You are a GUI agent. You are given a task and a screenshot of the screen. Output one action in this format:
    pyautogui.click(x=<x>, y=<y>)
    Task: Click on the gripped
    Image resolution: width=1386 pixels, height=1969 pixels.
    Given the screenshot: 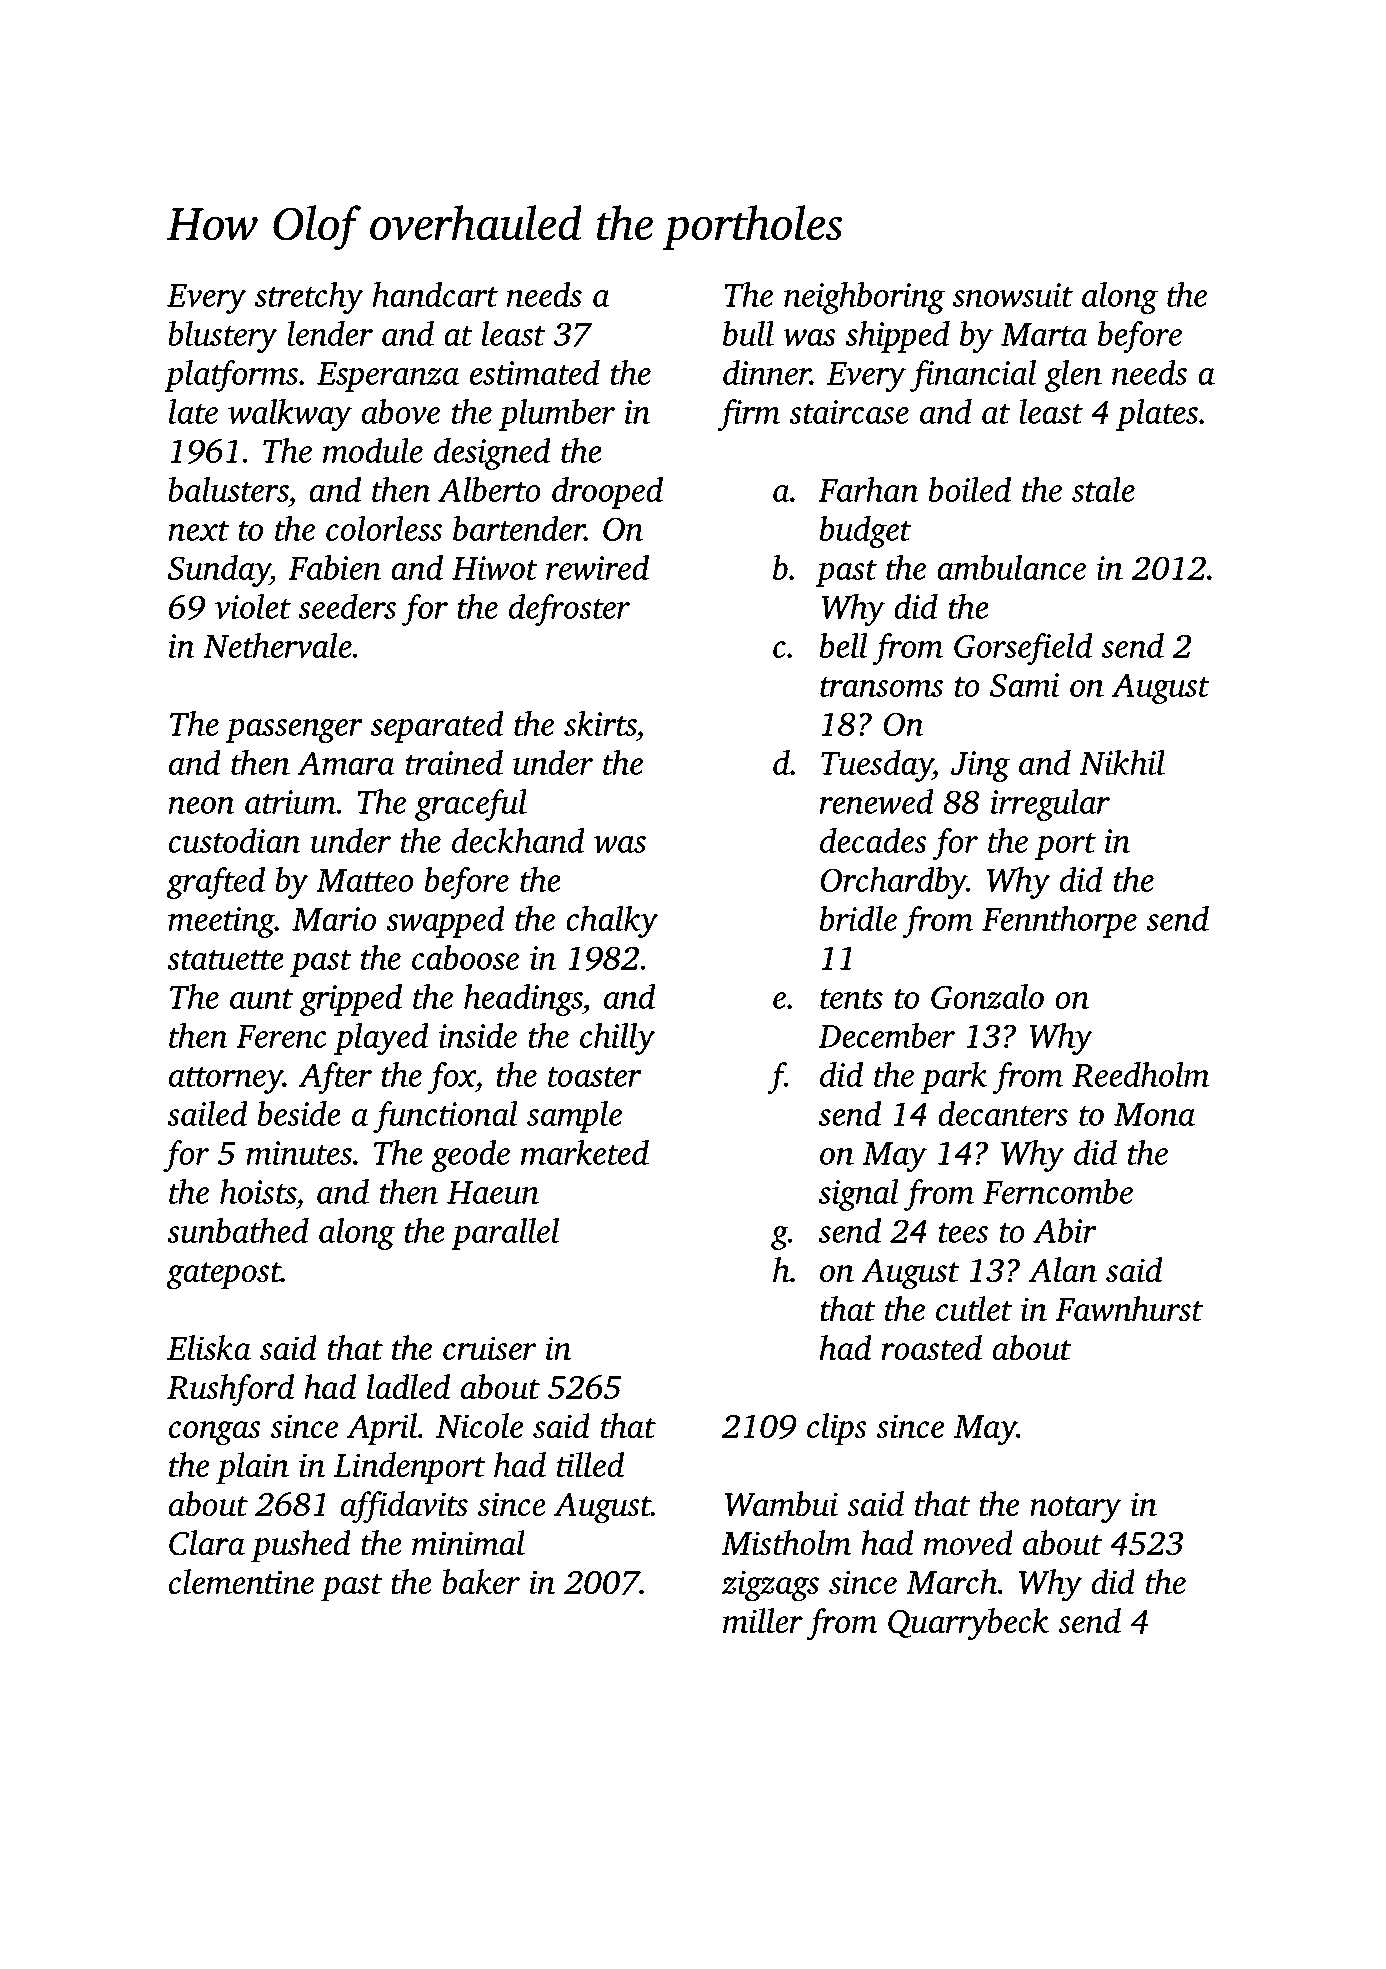 What is the action you would take?
    pyautogui.click(x=351, y=1000)
